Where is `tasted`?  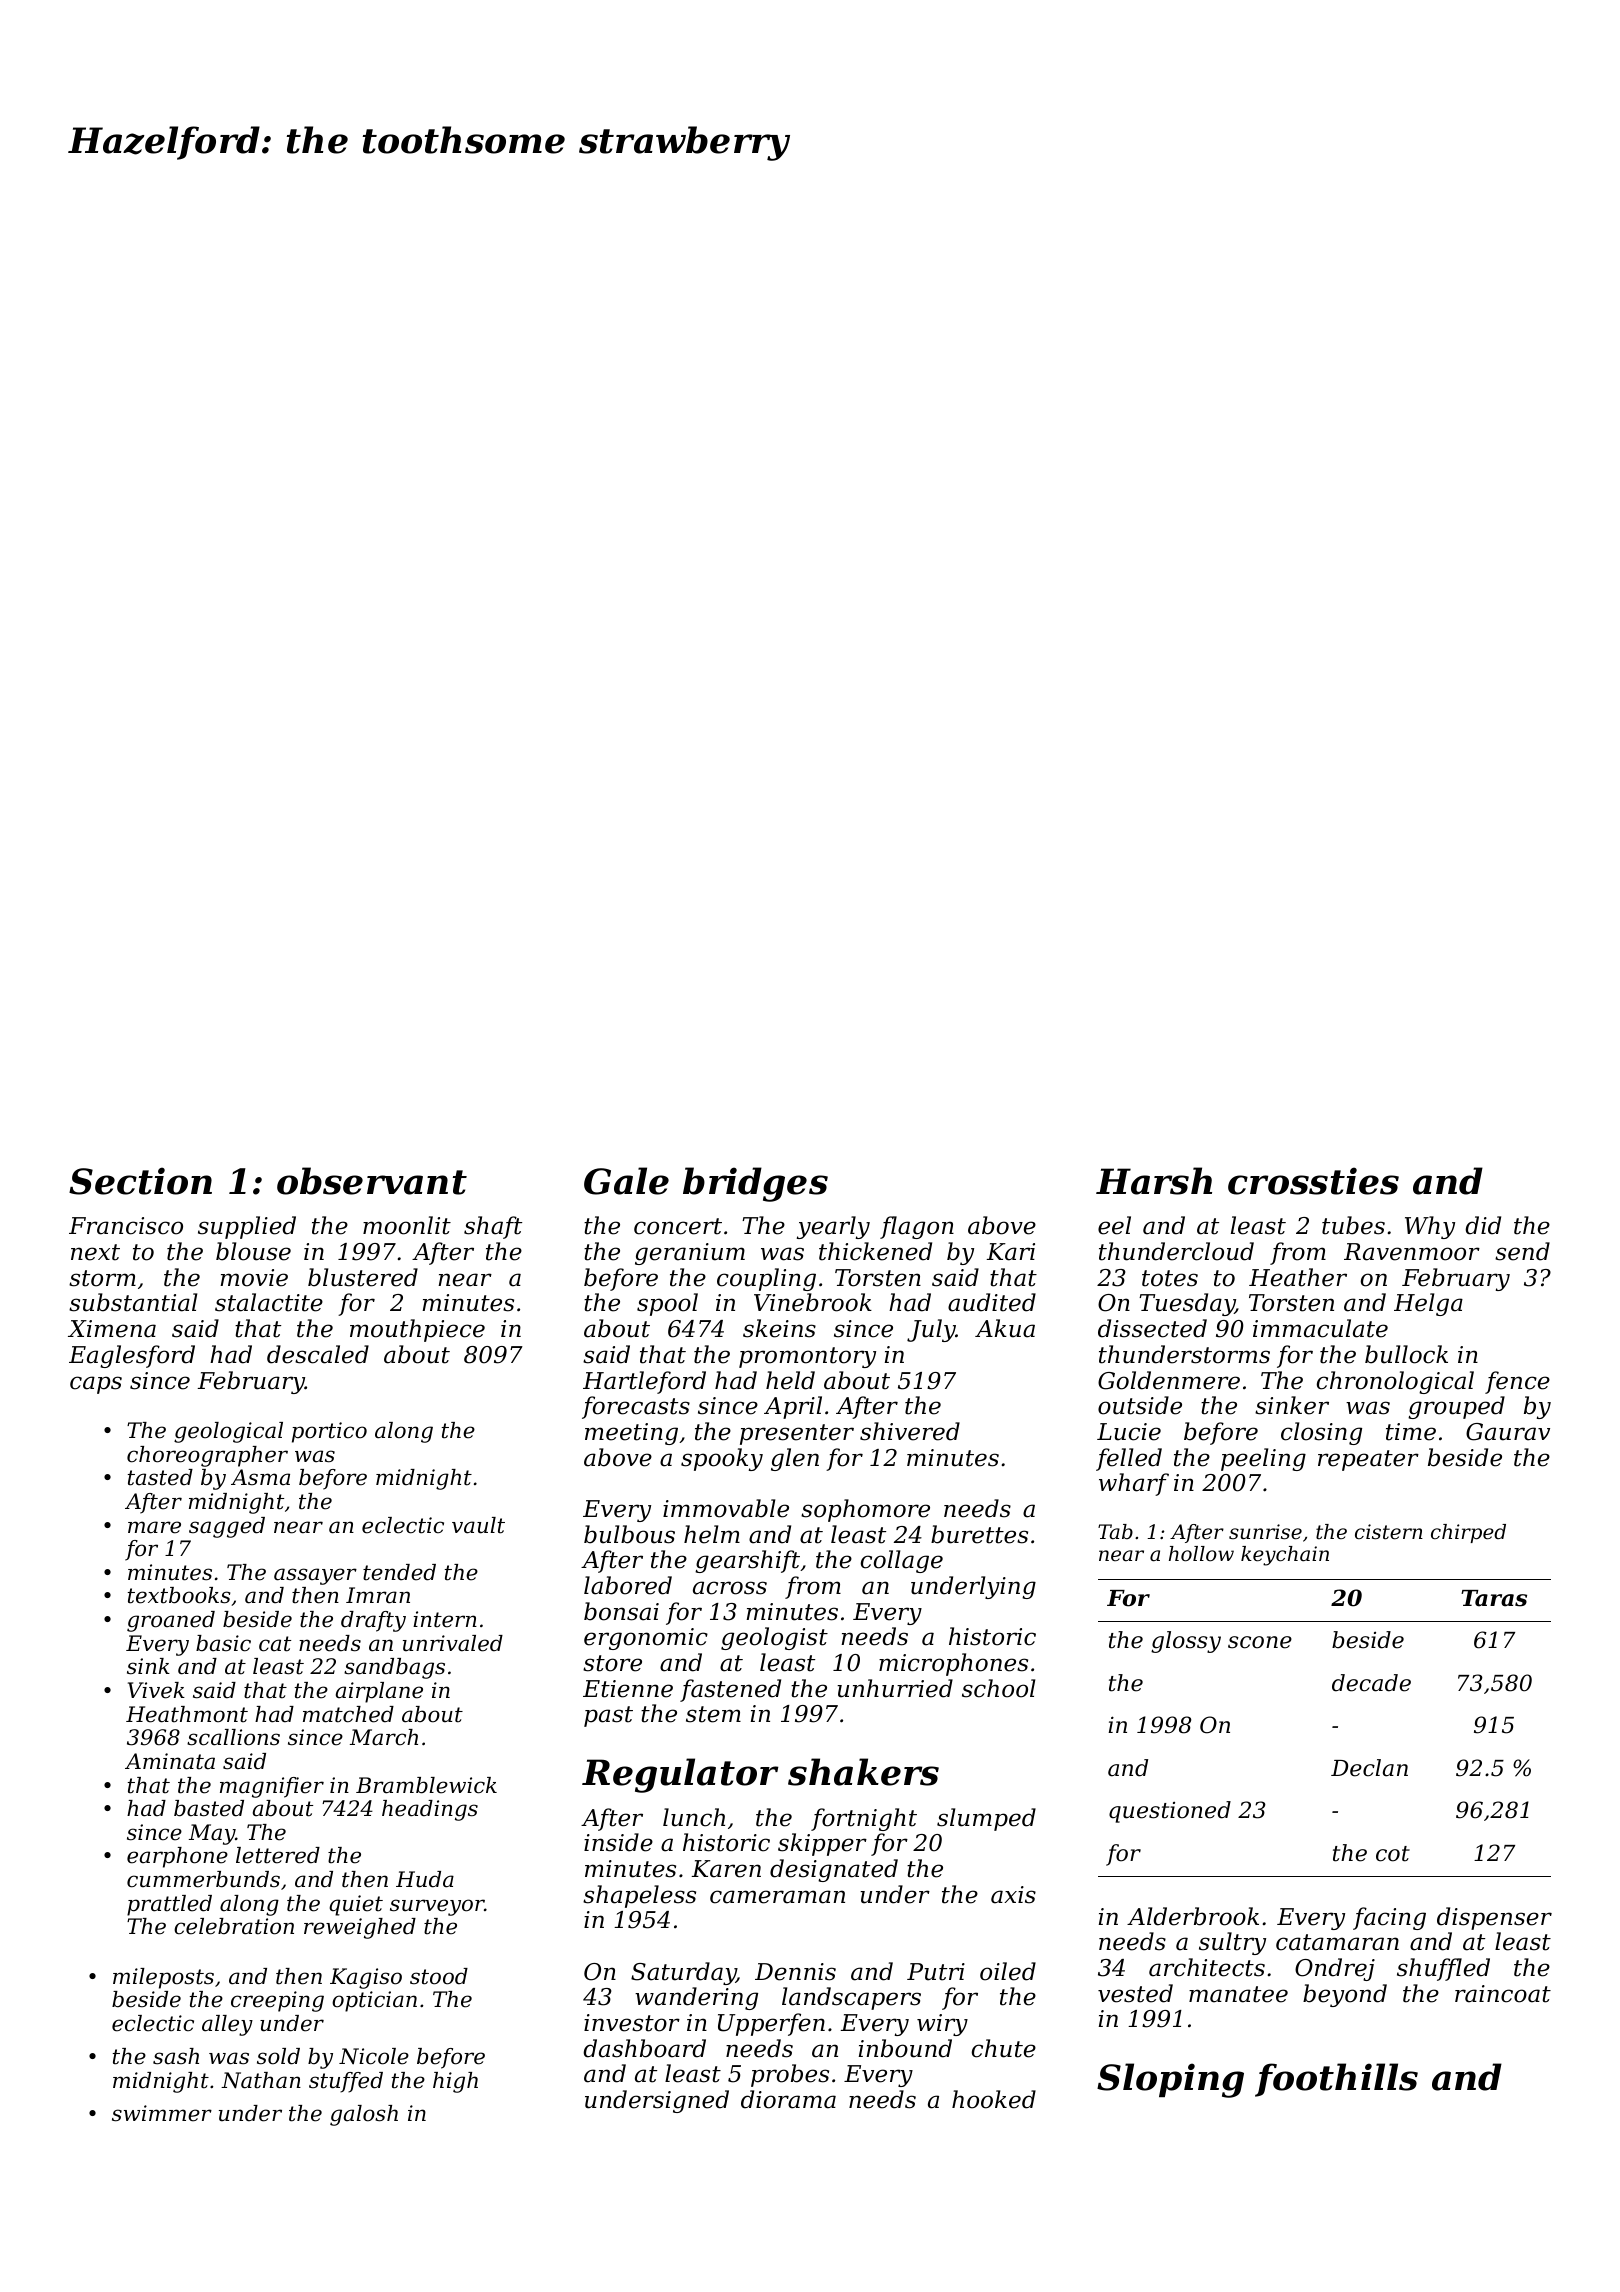
tasted is located at coordinates (160, 1477).
